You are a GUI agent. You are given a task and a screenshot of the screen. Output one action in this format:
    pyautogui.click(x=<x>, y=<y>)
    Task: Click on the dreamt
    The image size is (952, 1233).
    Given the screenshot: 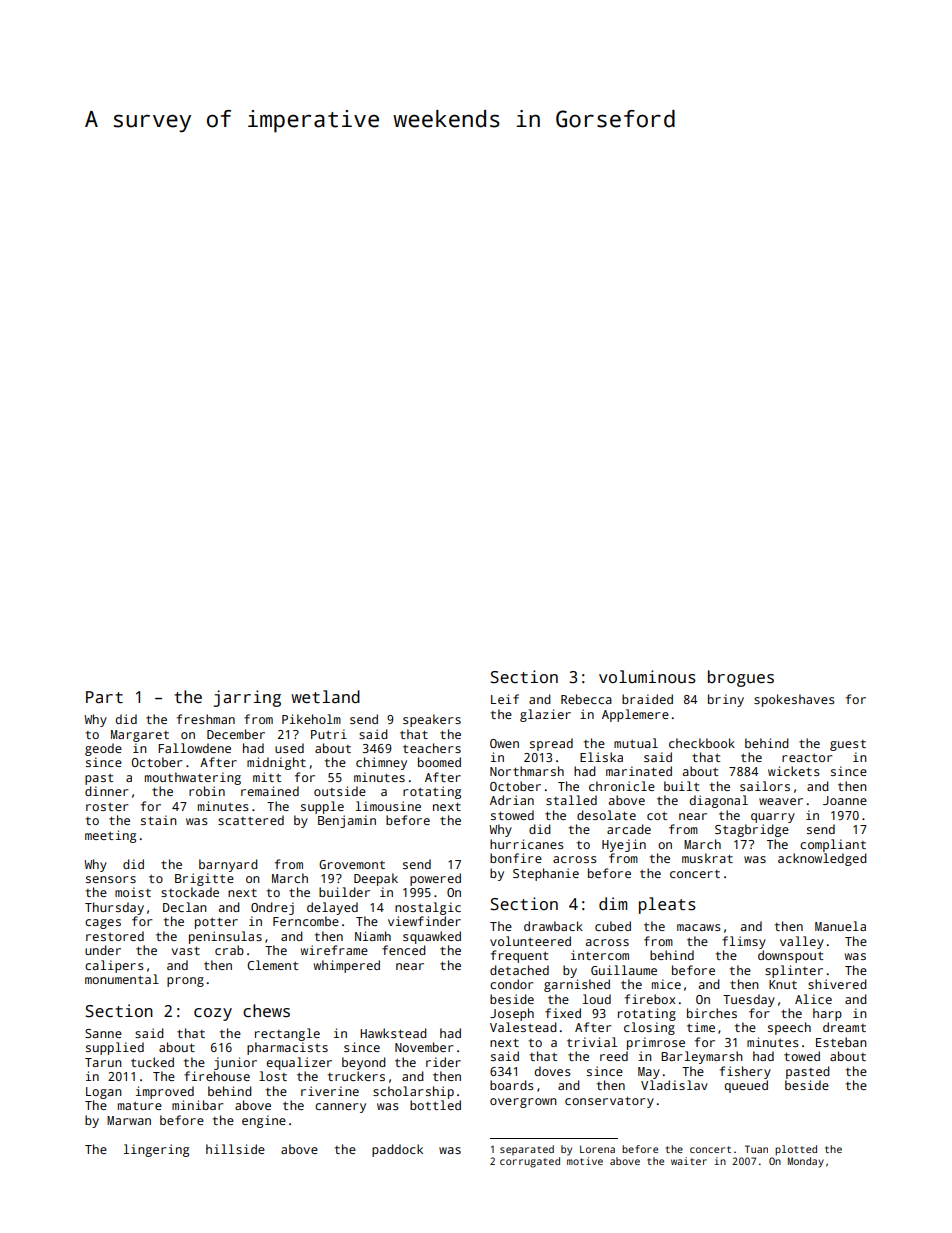 What is the action you would take?
    pyautogui.click(x=844, y=1027)
